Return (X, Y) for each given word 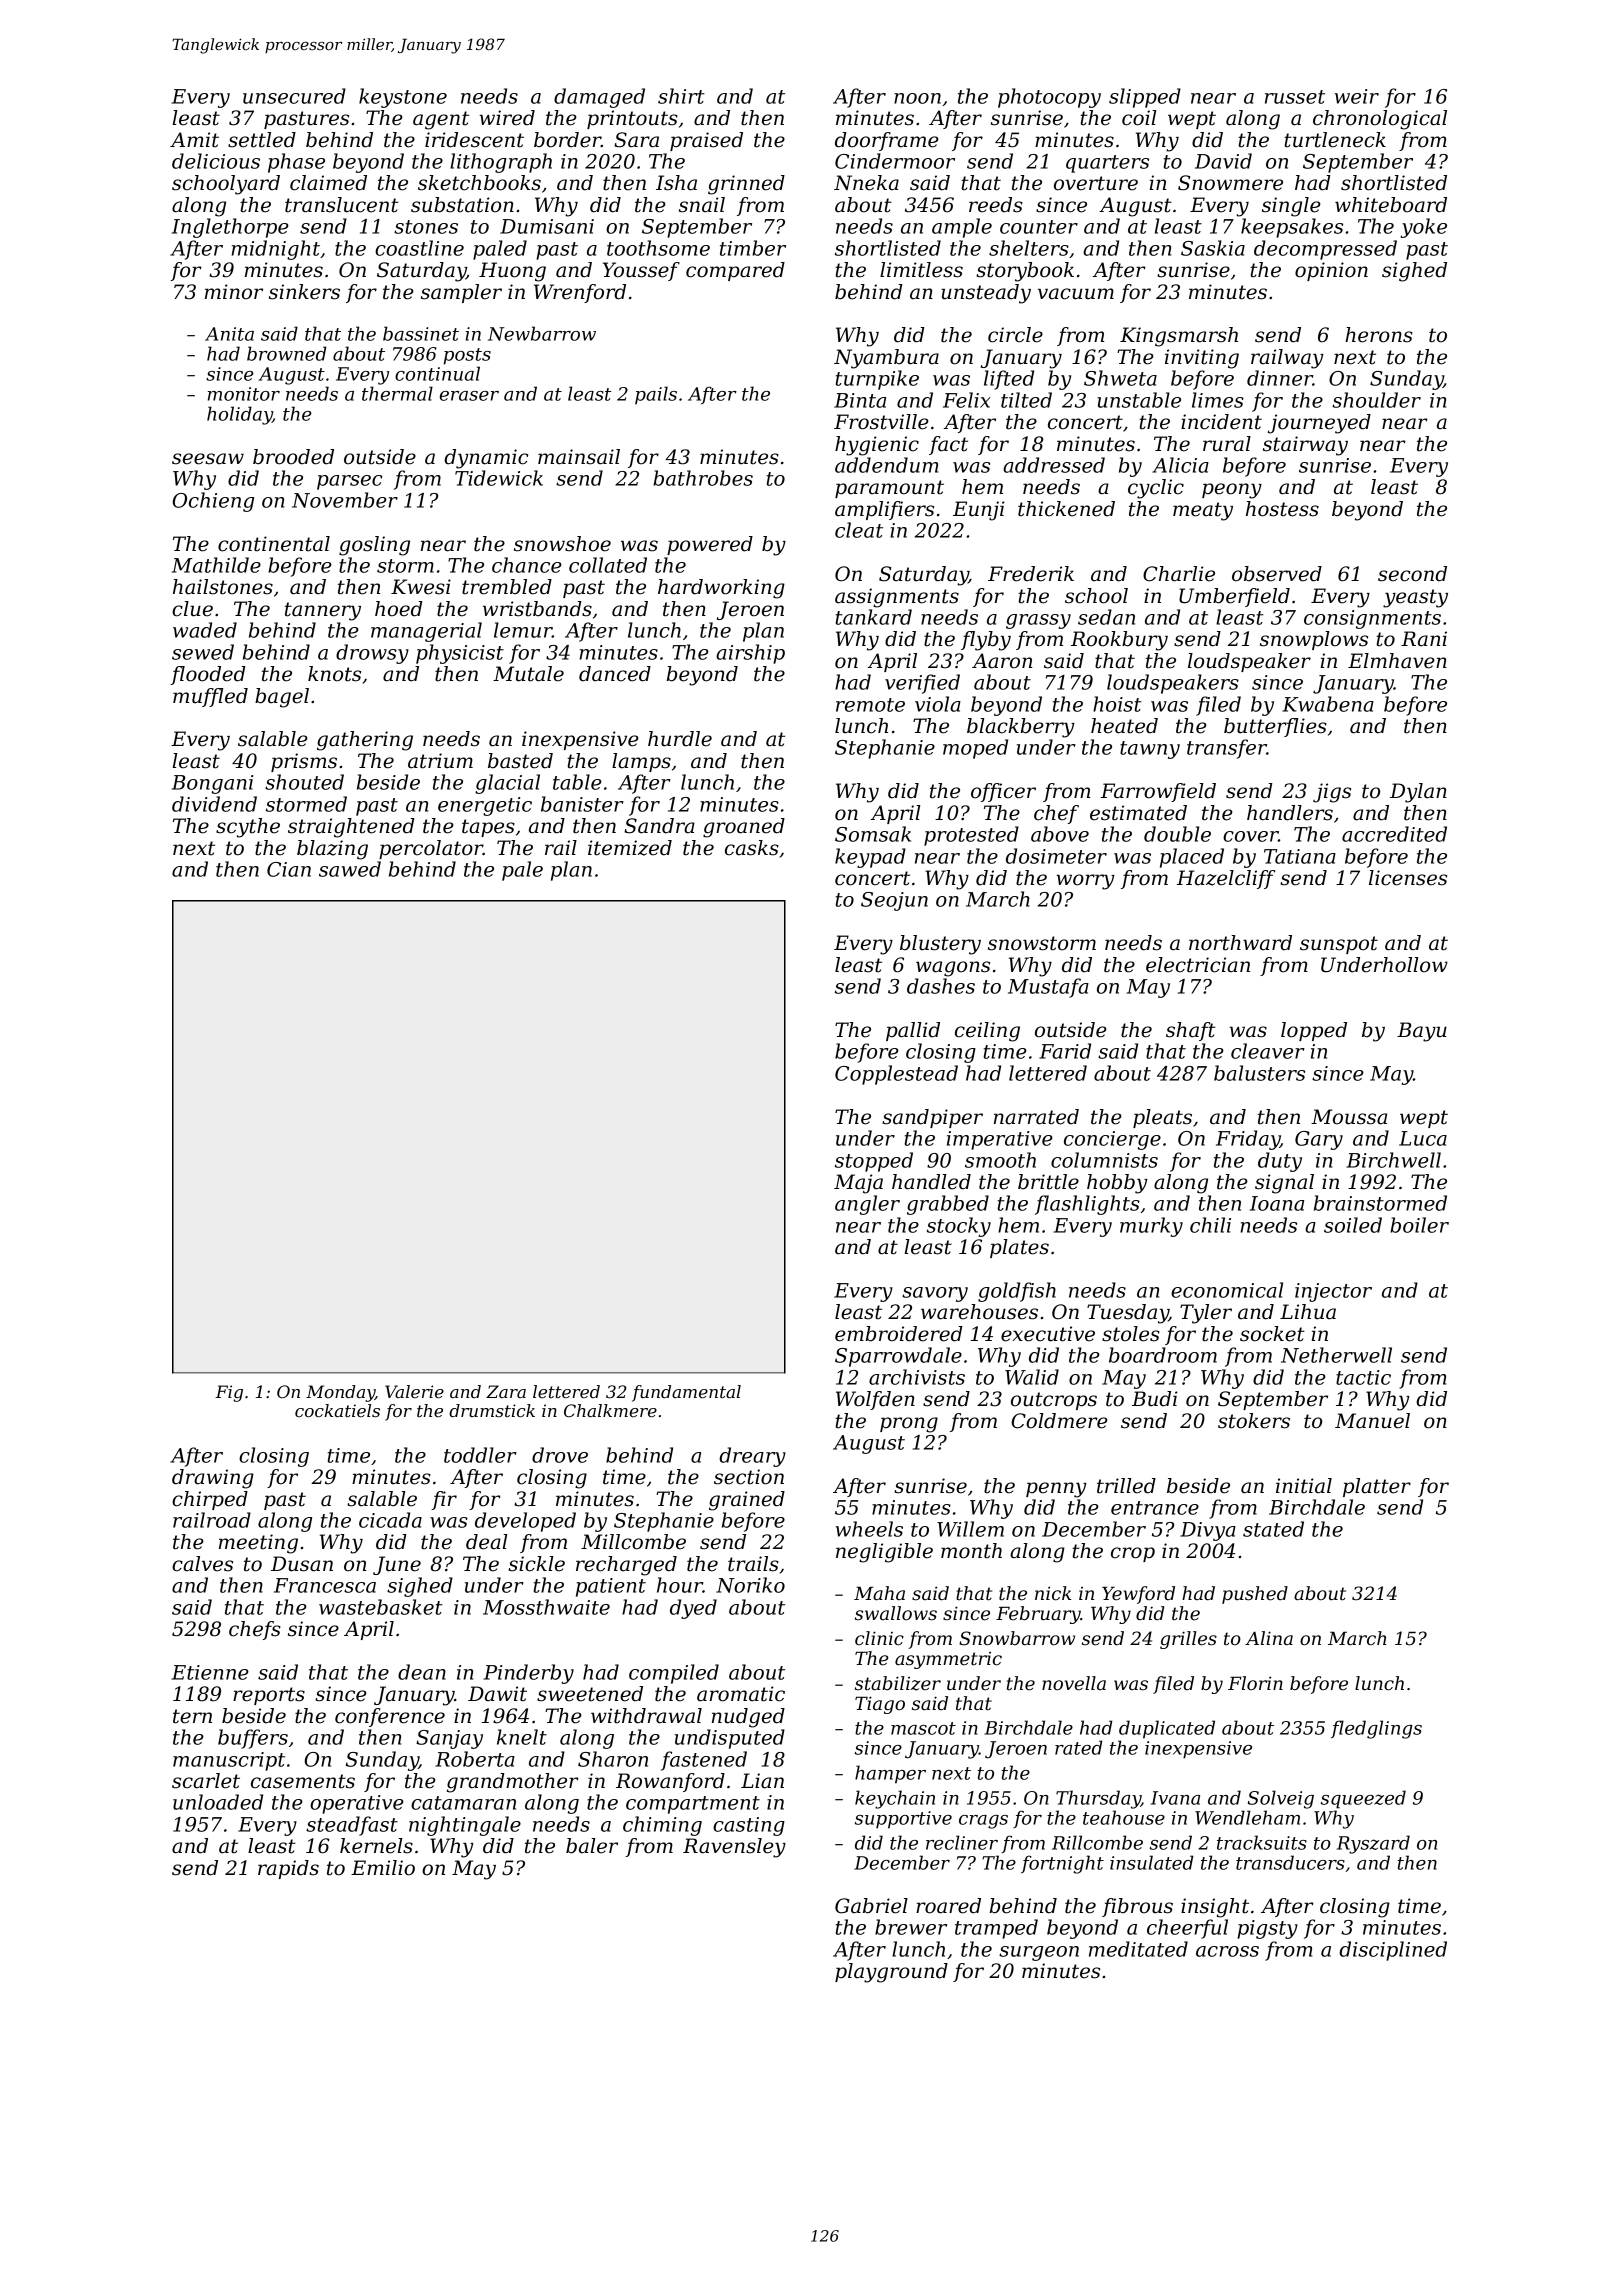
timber (753, 248)
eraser (469, 396)
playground (891, 1973)
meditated (1138, 1949)
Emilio (383, 1868)
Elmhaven (1397, 661)
